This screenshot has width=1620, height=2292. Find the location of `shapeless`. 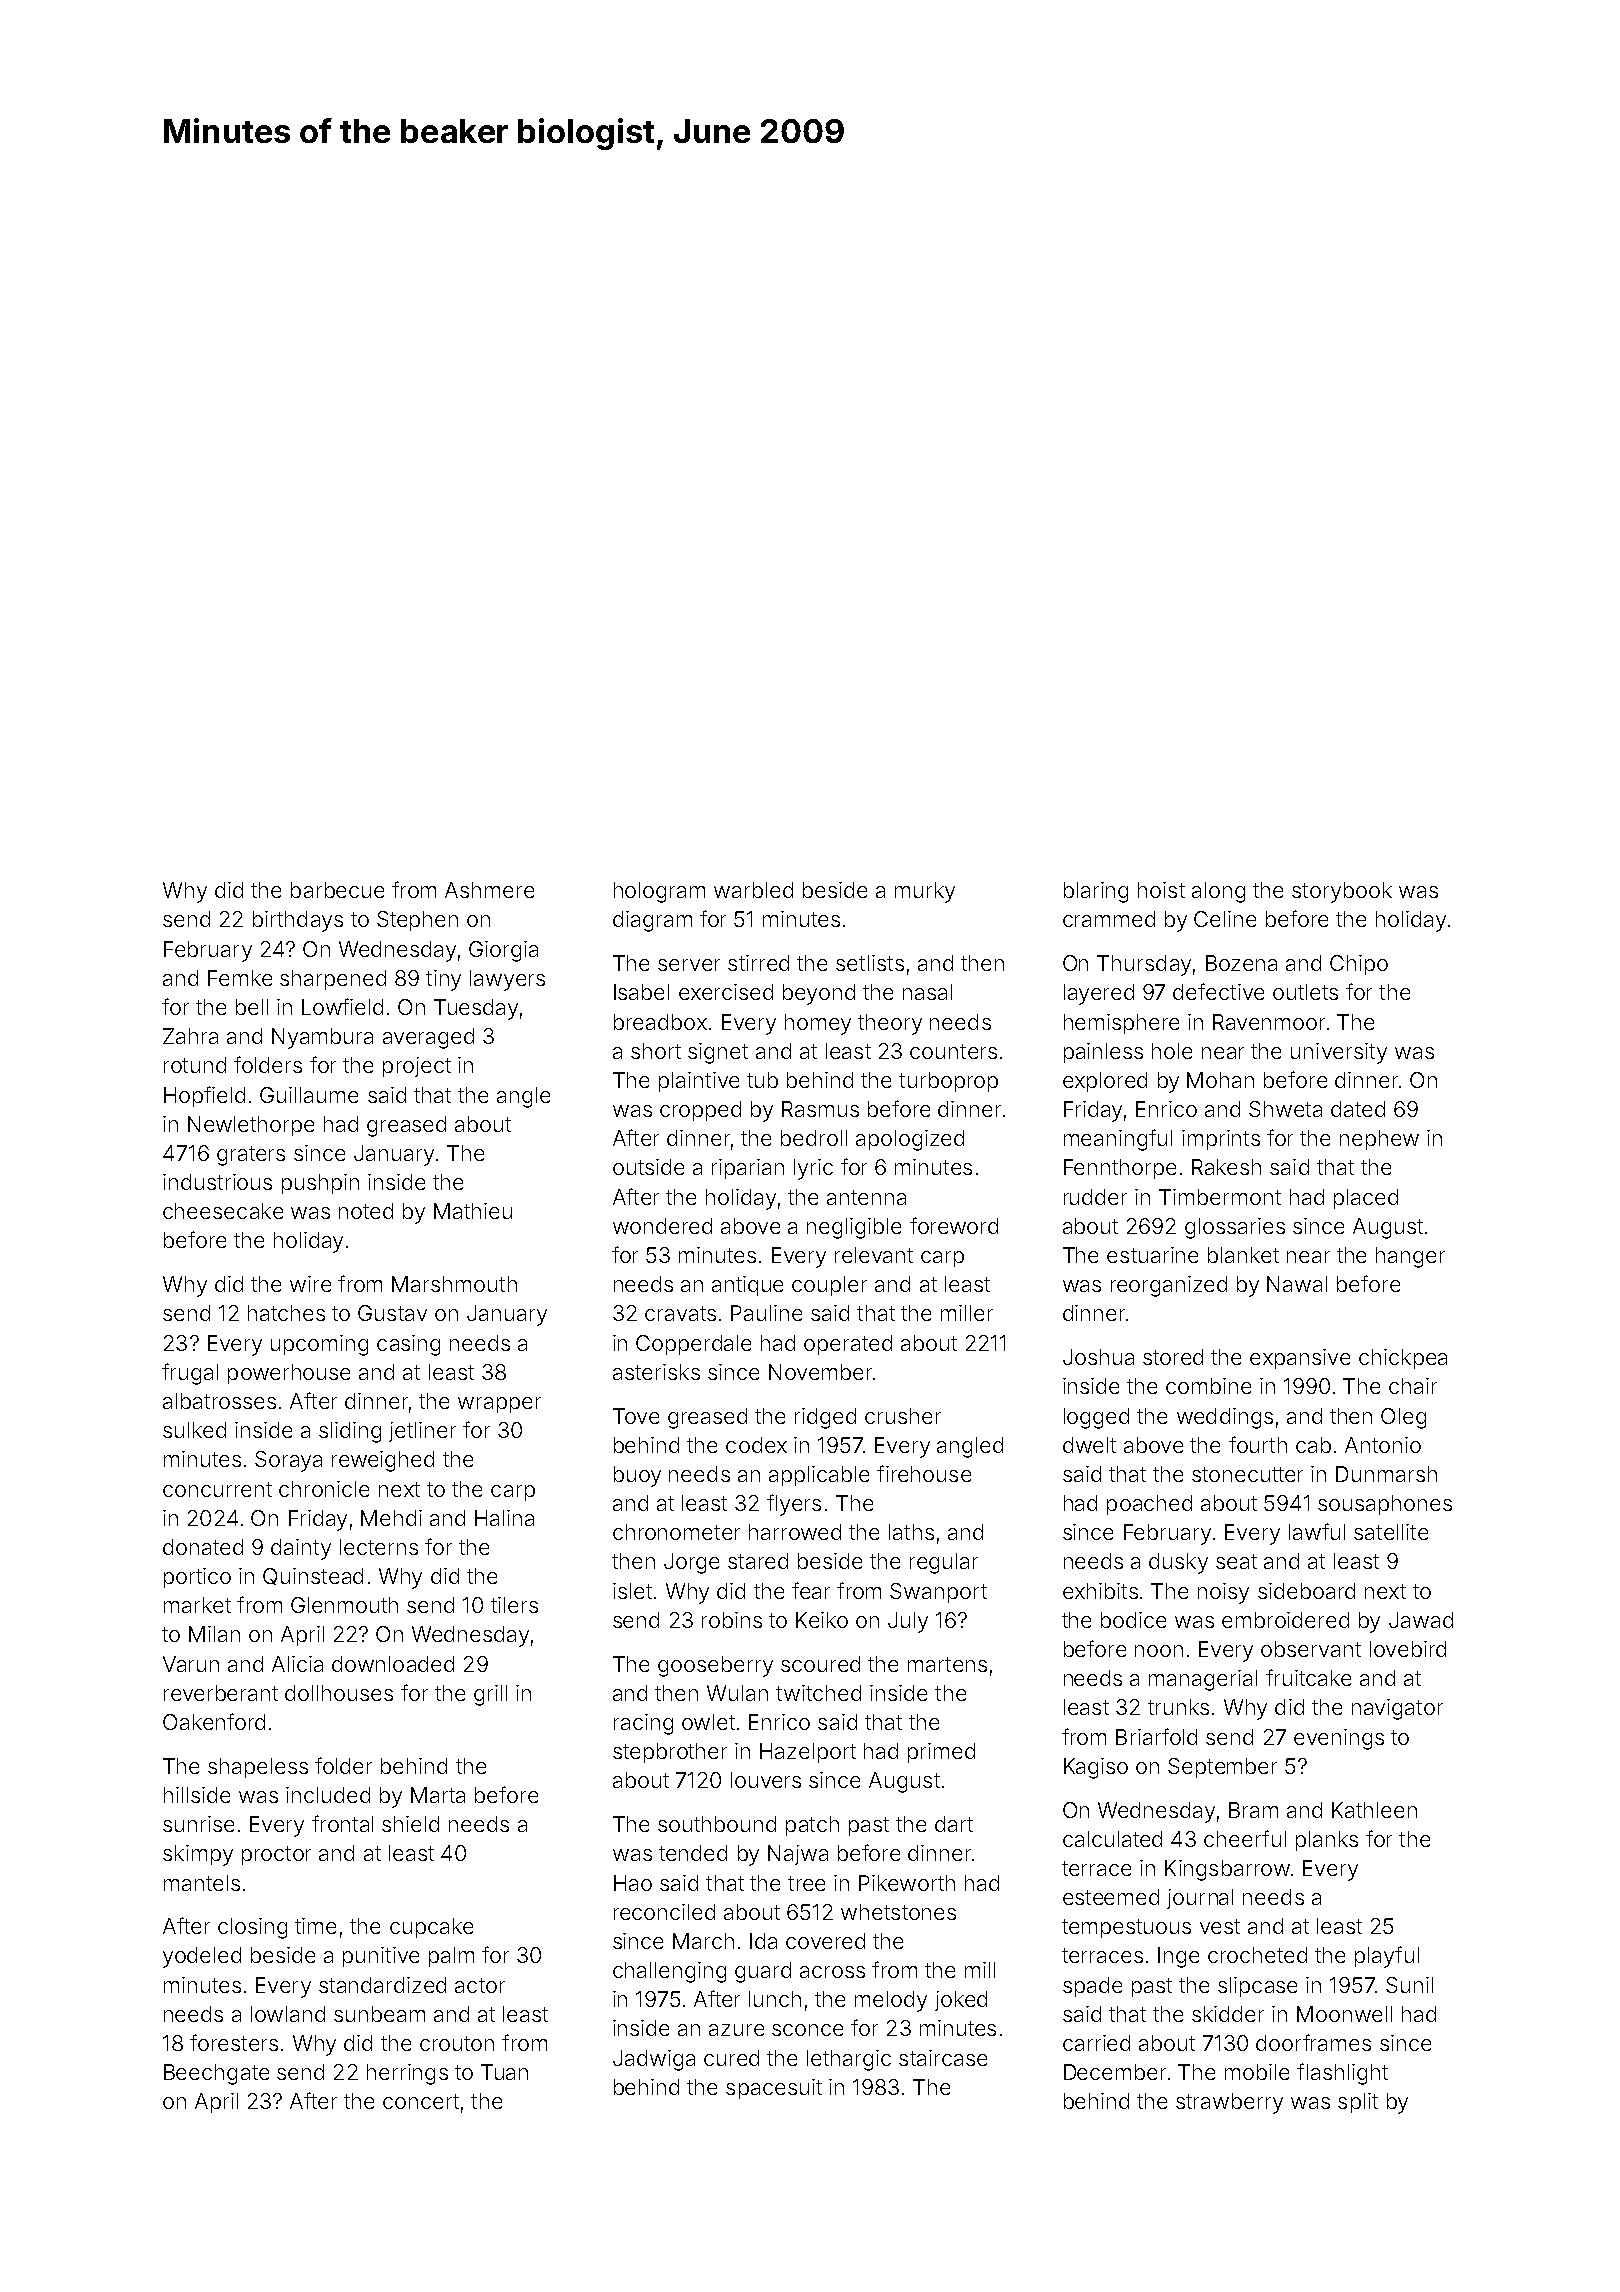

shapeless is located at coordinates (258, 1768).
